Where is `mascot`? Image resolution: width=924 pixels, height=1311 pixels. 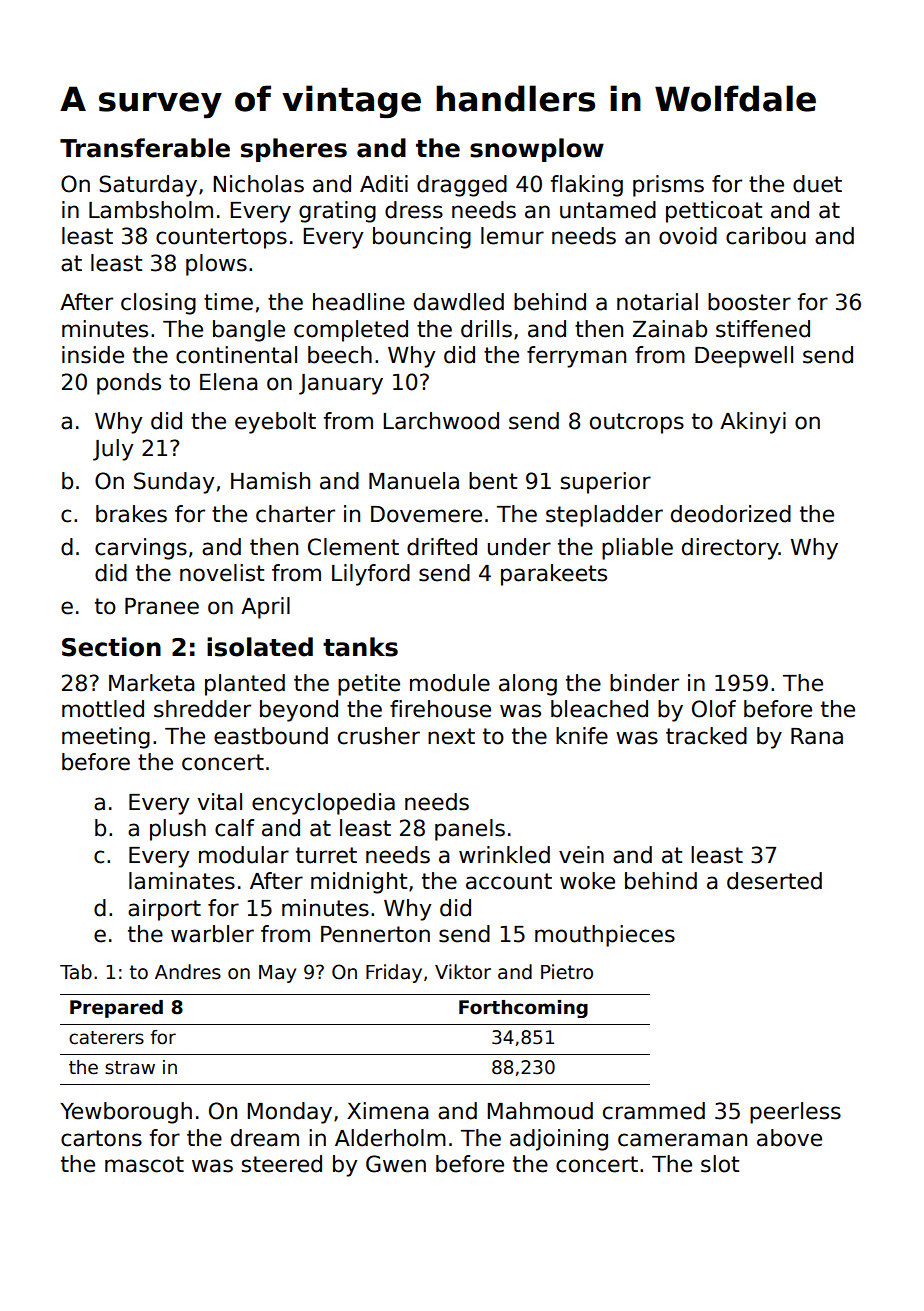 mascot is located at coordinates (144, 1164).
